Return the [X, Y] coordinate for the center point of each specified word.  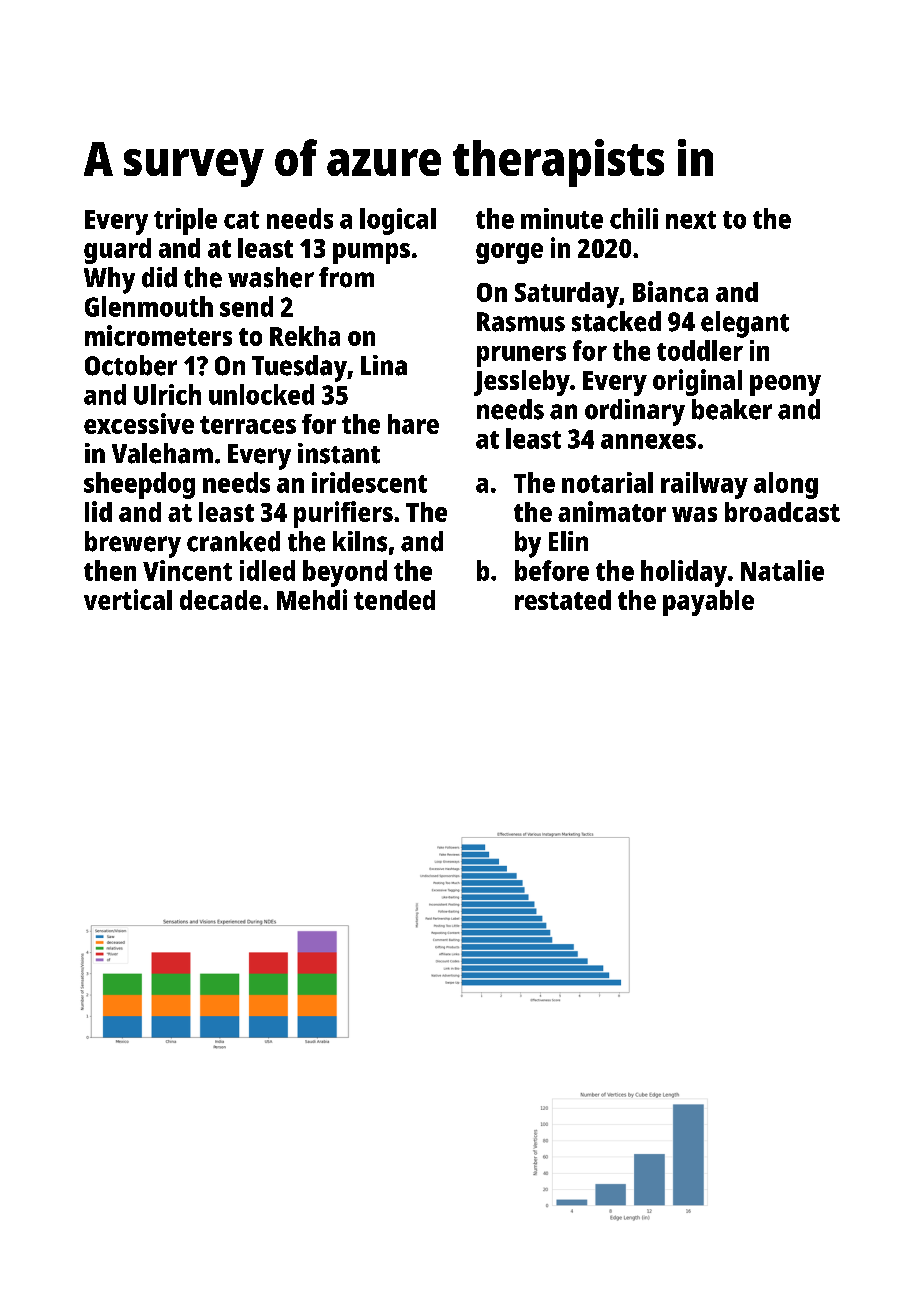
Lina [384, 365]
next [691, 220]
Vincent [187, 570]
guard [117, 251]
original [697, 382]
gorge [509, 253]
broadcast [782, 512]
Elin [568, 541]
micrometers [158, 335]
